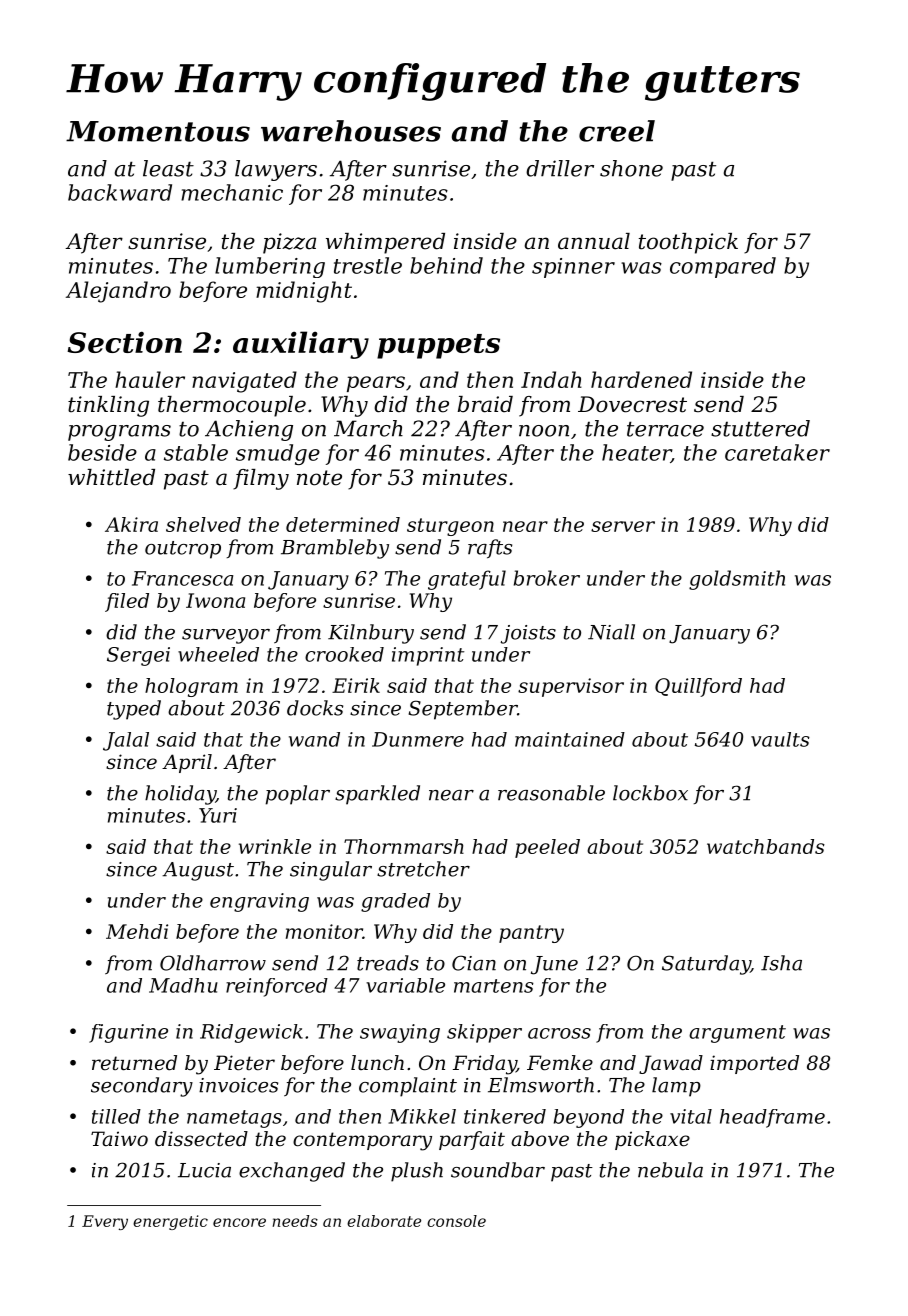 Image resolution: width=908 pixels, height=1316 pixels. What do you see at coordinates (239, 1222) in the screenshot?
I see `encore` at bounding box center [239, 1222].
